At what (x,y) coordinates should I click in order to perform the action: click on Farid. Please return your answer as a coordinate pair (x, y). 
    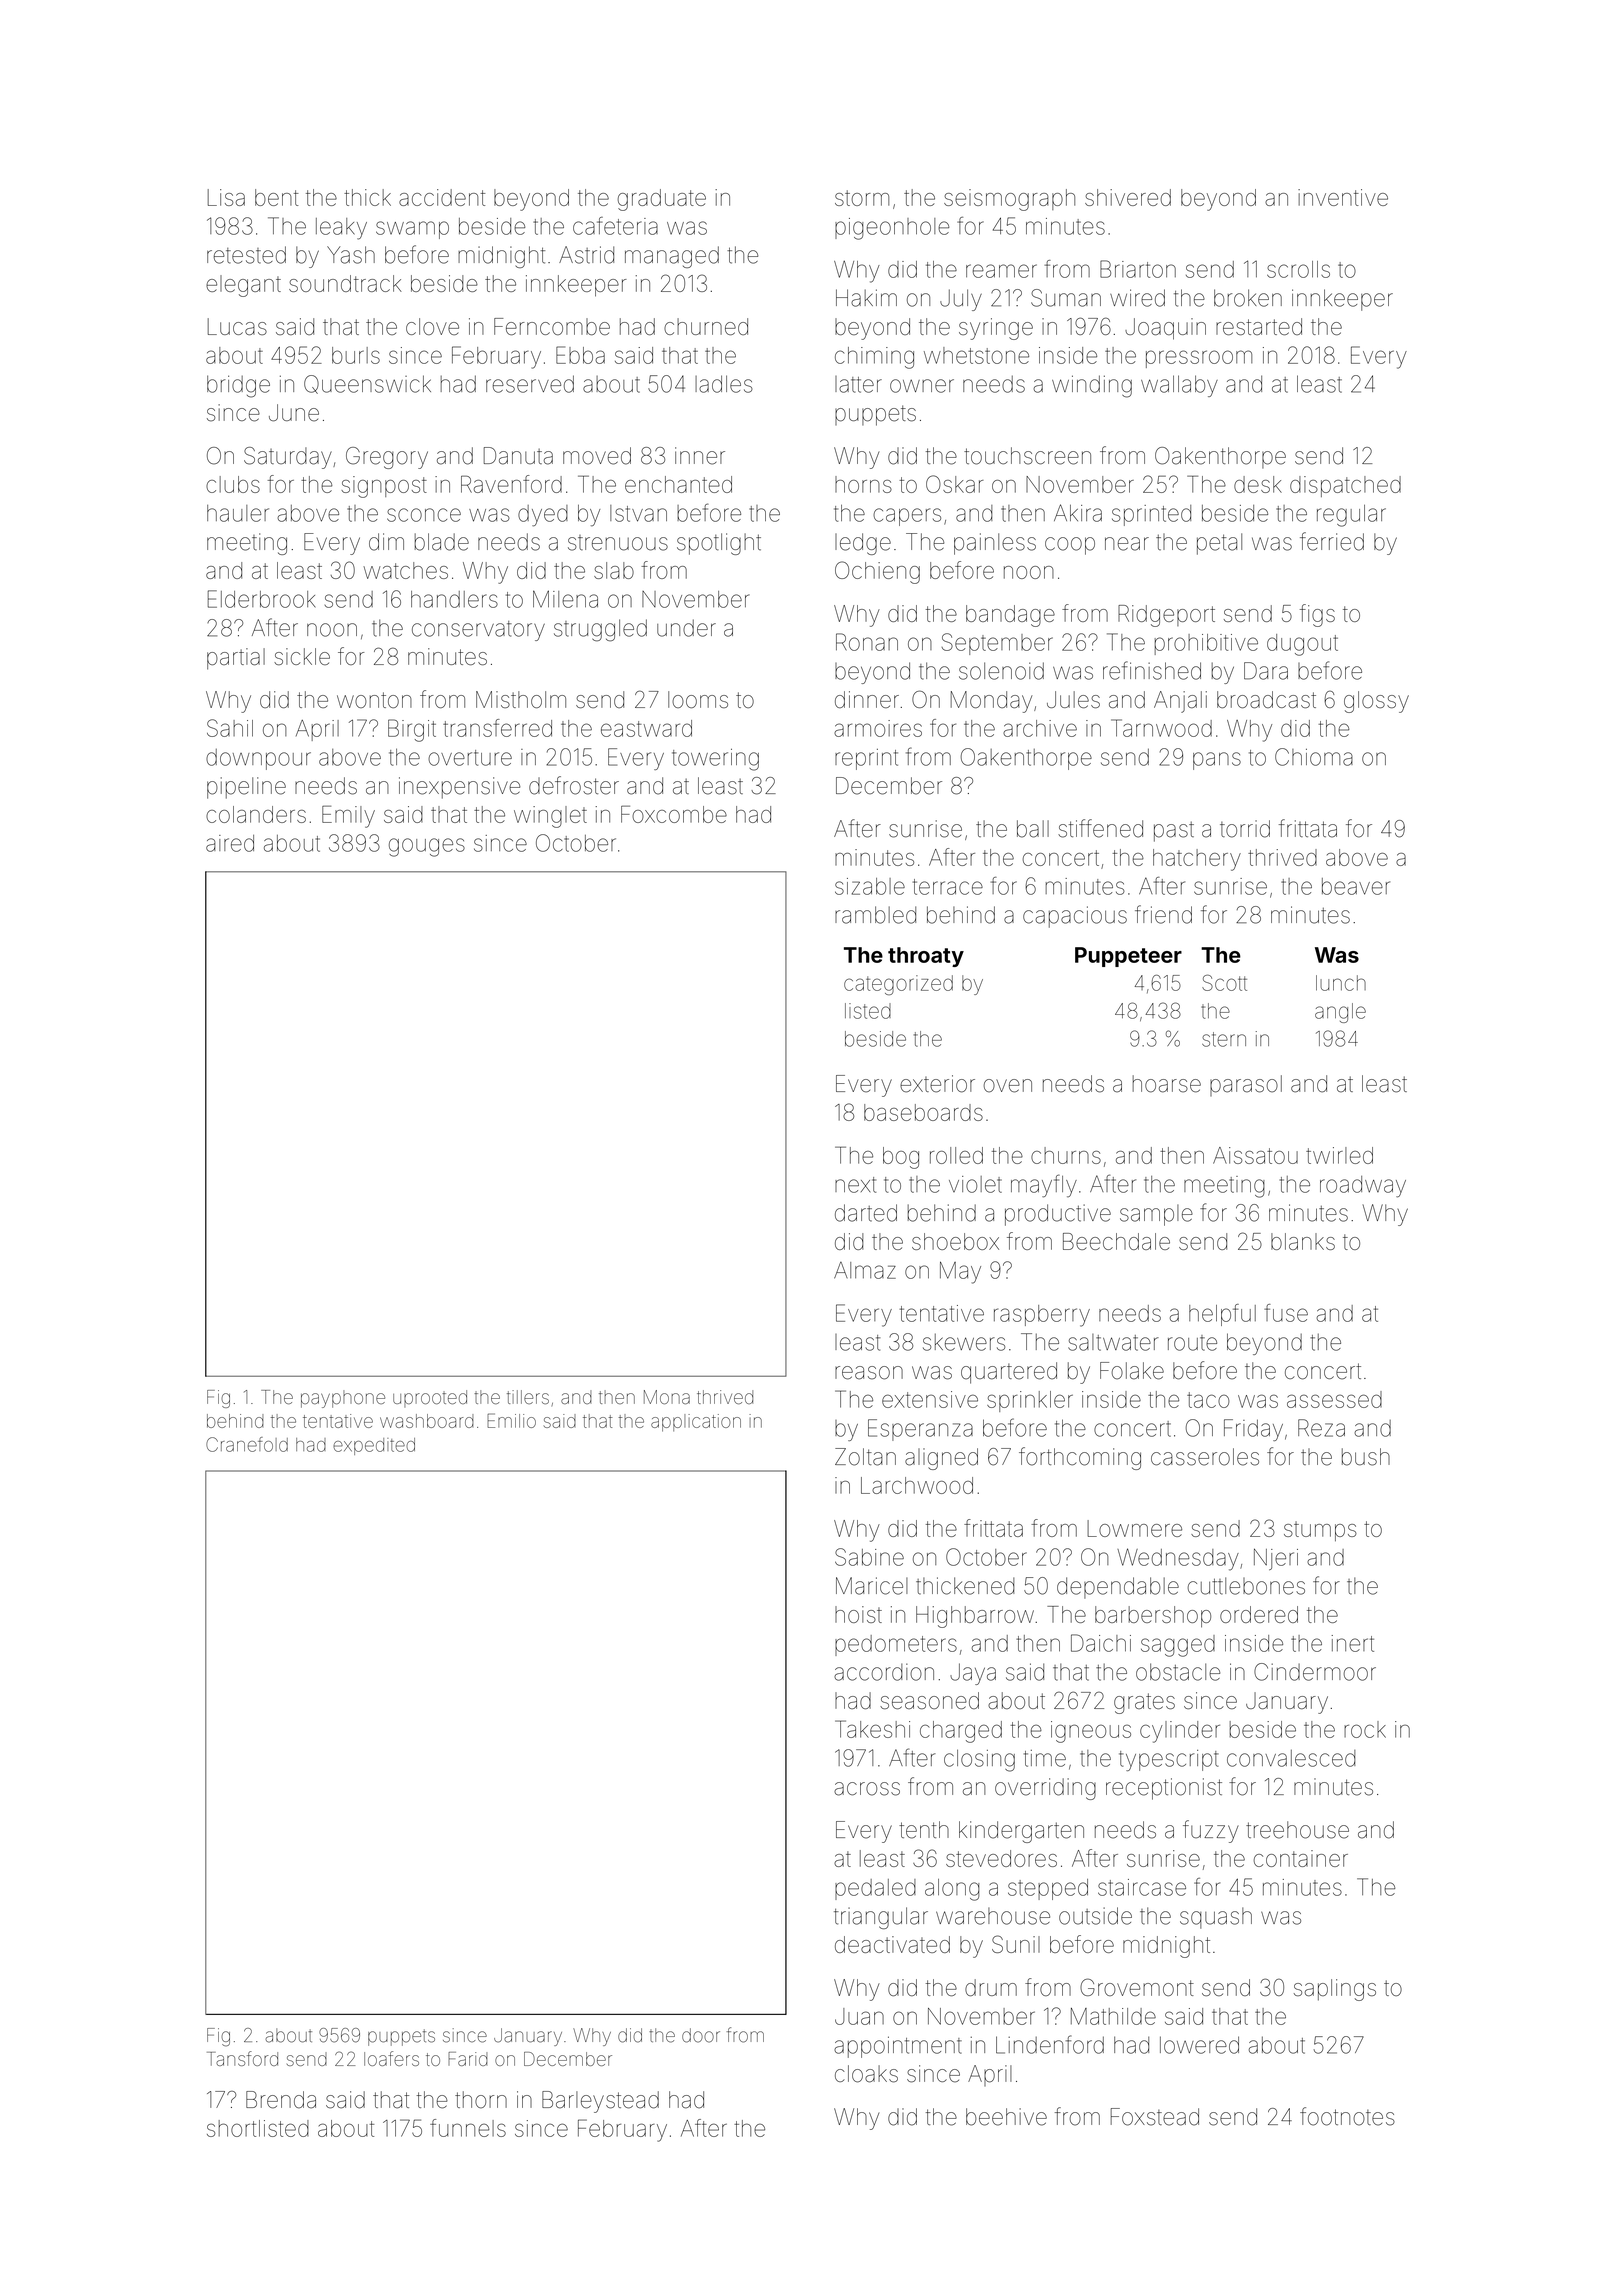
    Looking at the image, I should click on (468, 2059).
